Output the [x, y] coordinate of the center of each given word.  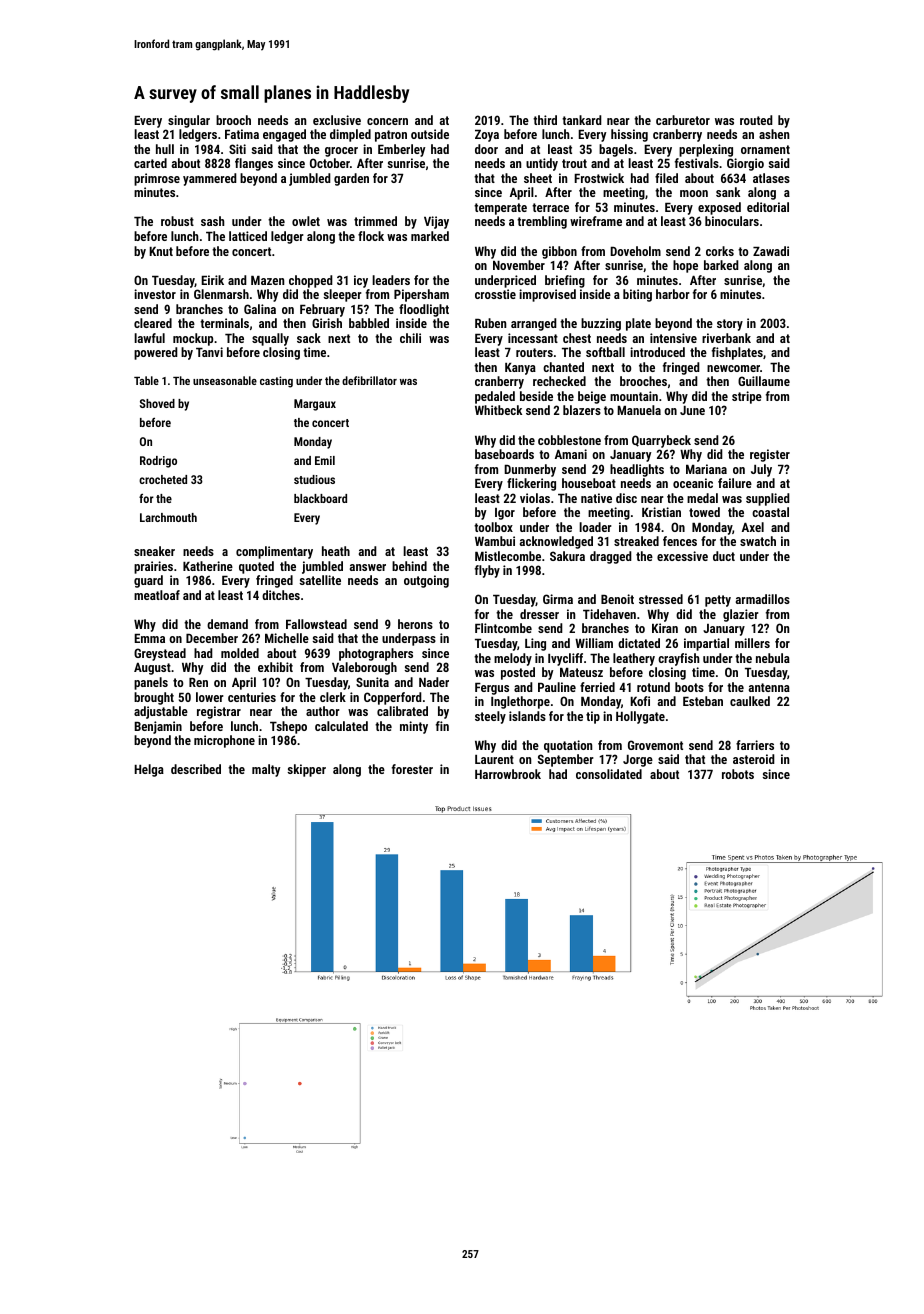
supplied [768, 499]
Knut [161, 251]
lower [210, 697]
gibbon [559, 252]
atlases [771, 178]
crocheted [163, 479]
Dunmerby [530, 470]
